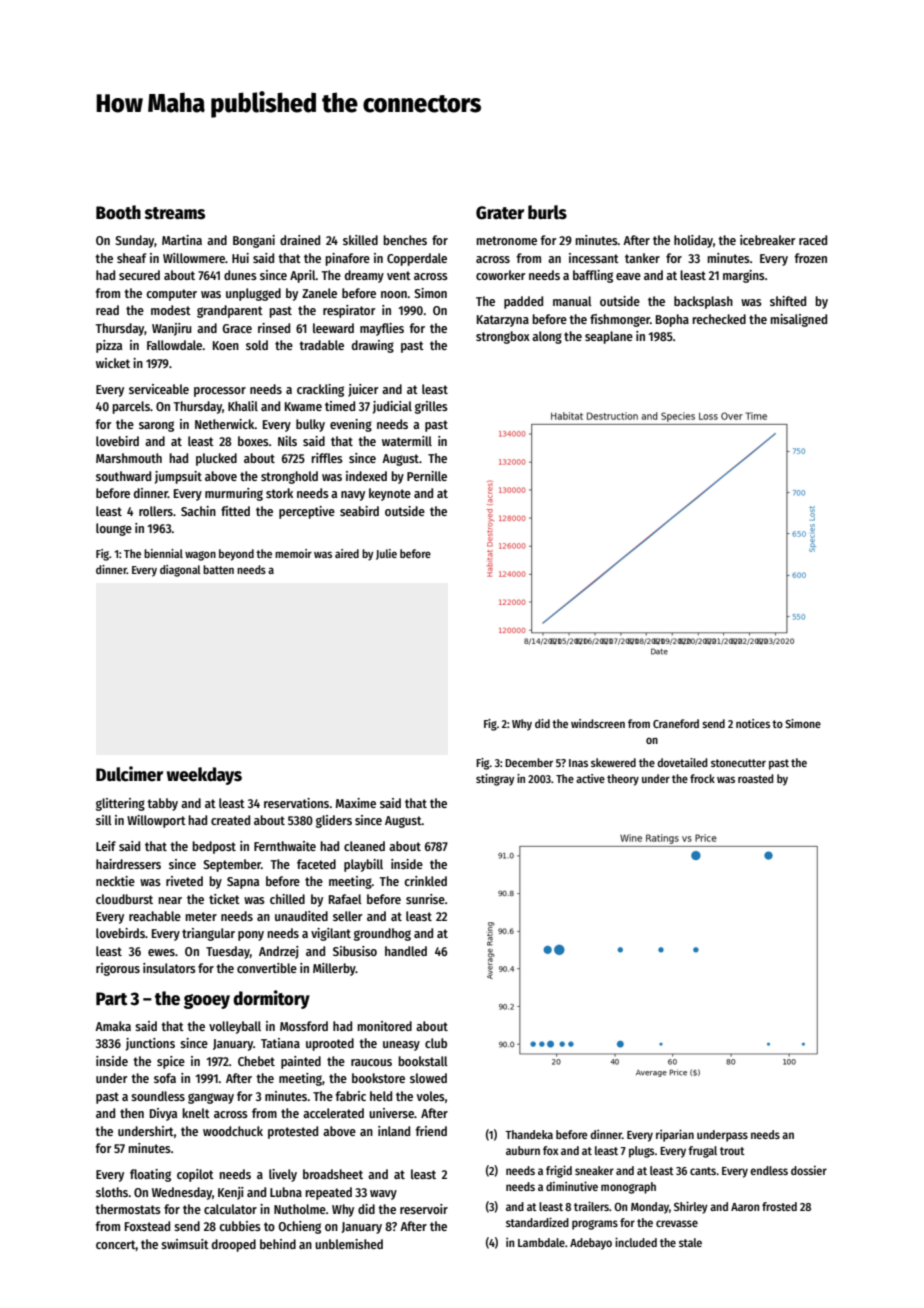 The width and height of the screenshot is (924, 1308). I want to click on Thandeka, so click(529, 1134).
